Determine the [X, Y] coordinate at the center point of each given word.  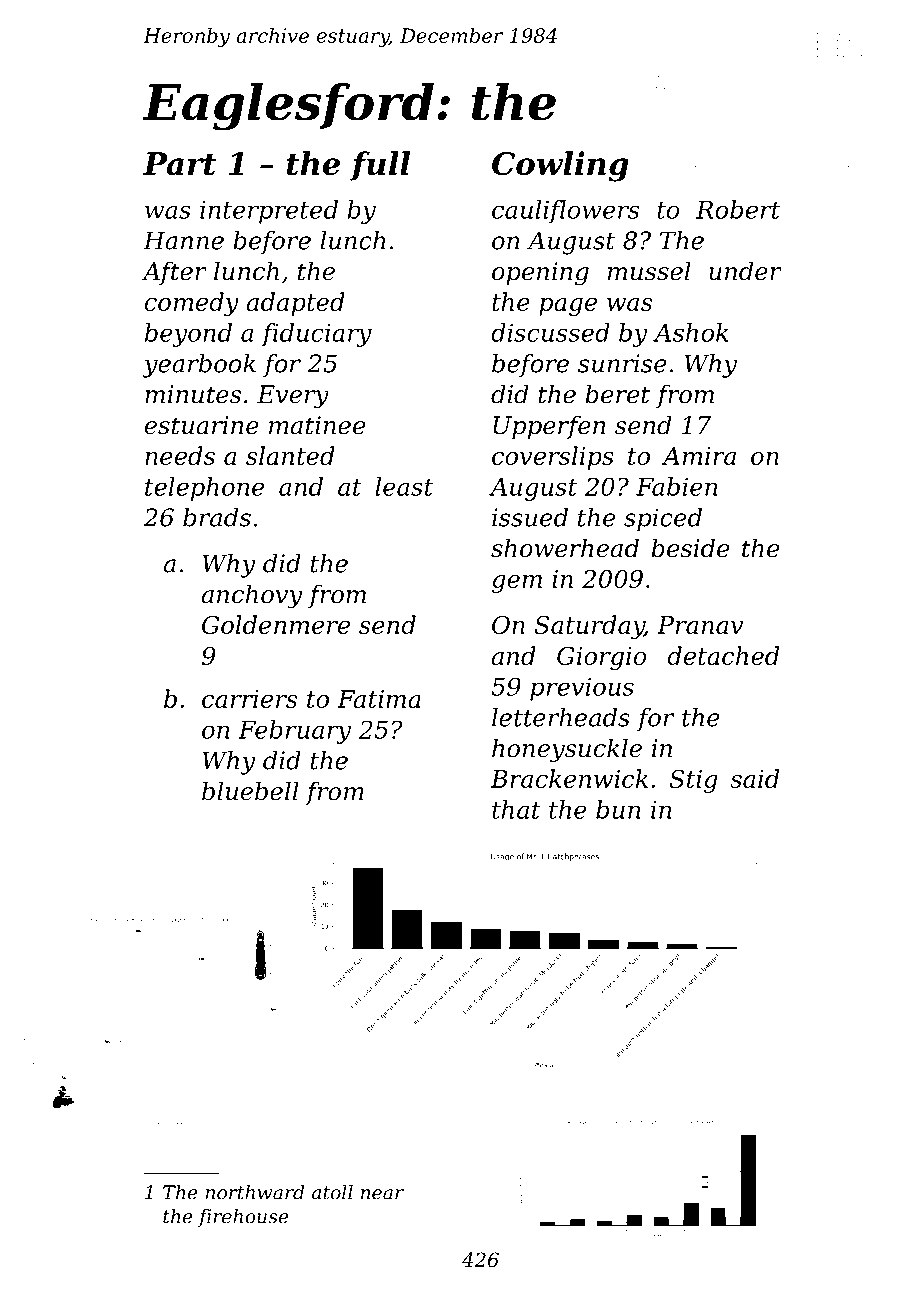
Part [179, 163]
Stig [694, 781]
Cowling [560, 166]
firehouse [243, 1218]
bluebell [250, 791]
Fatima [379, 699]
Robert [738, 209]
